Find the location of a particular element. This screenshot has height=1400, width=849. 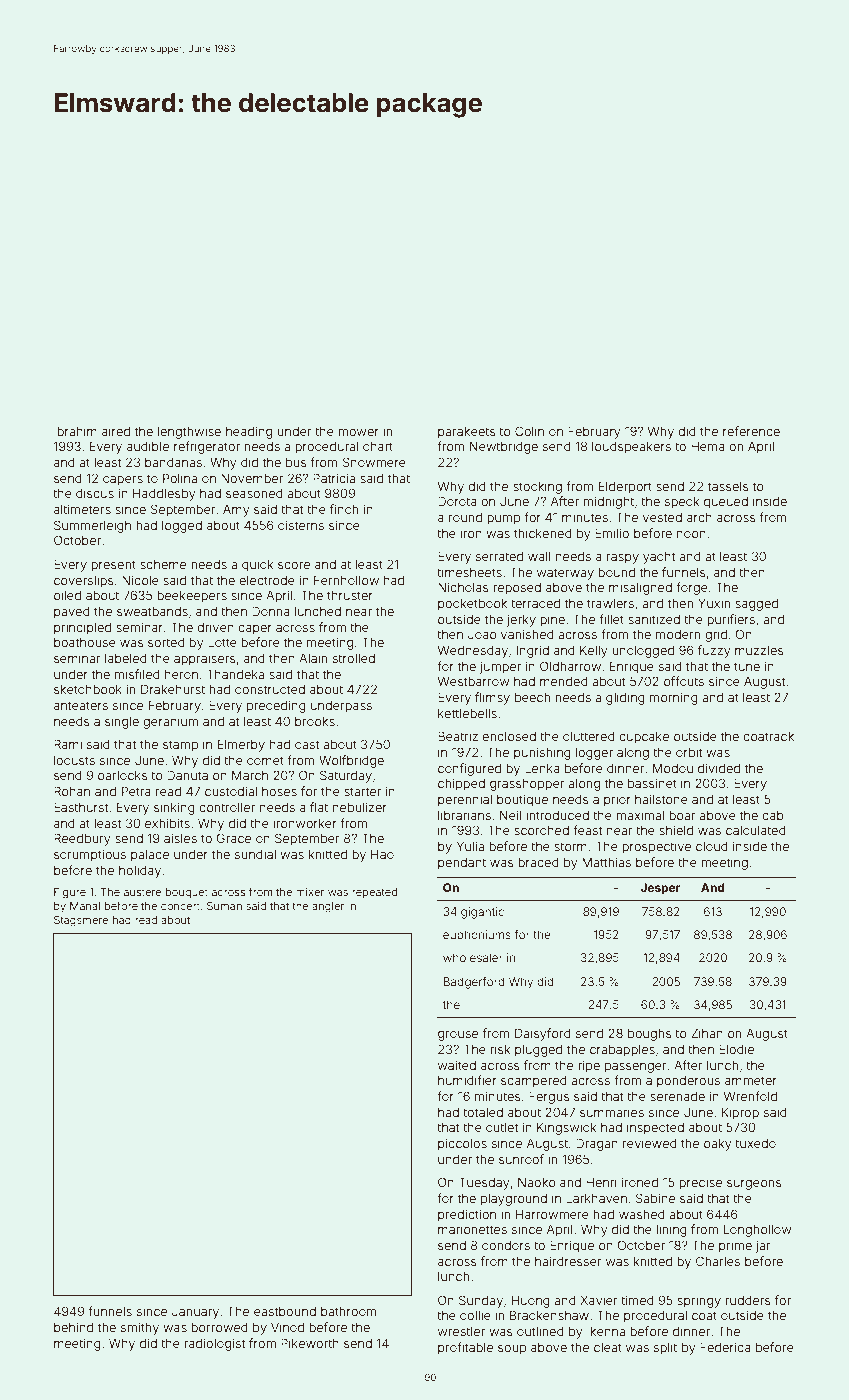

January is located at coordinates (195, 1313).
